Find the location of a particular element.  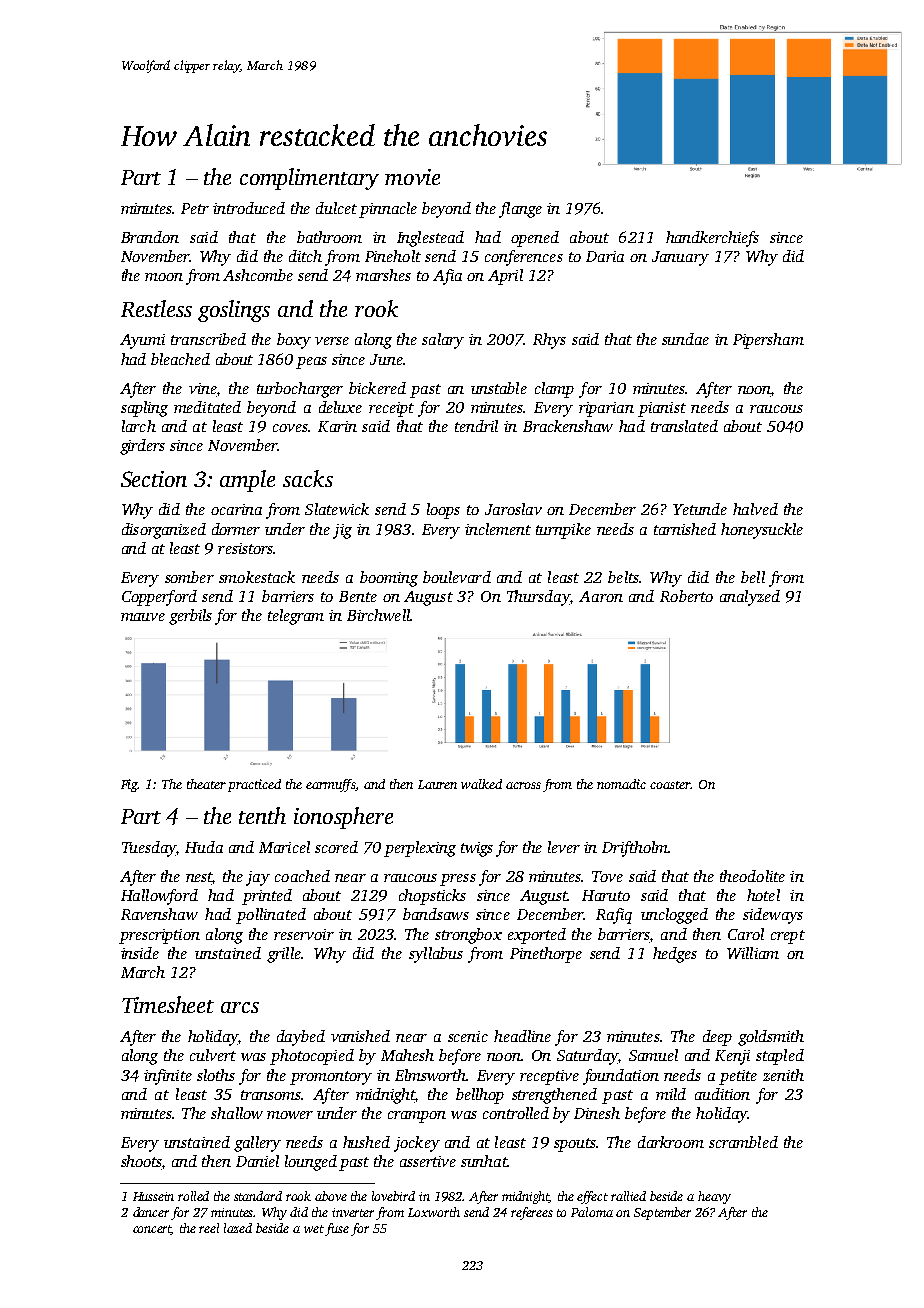

vanished is located at coordinates (360, 1036).
